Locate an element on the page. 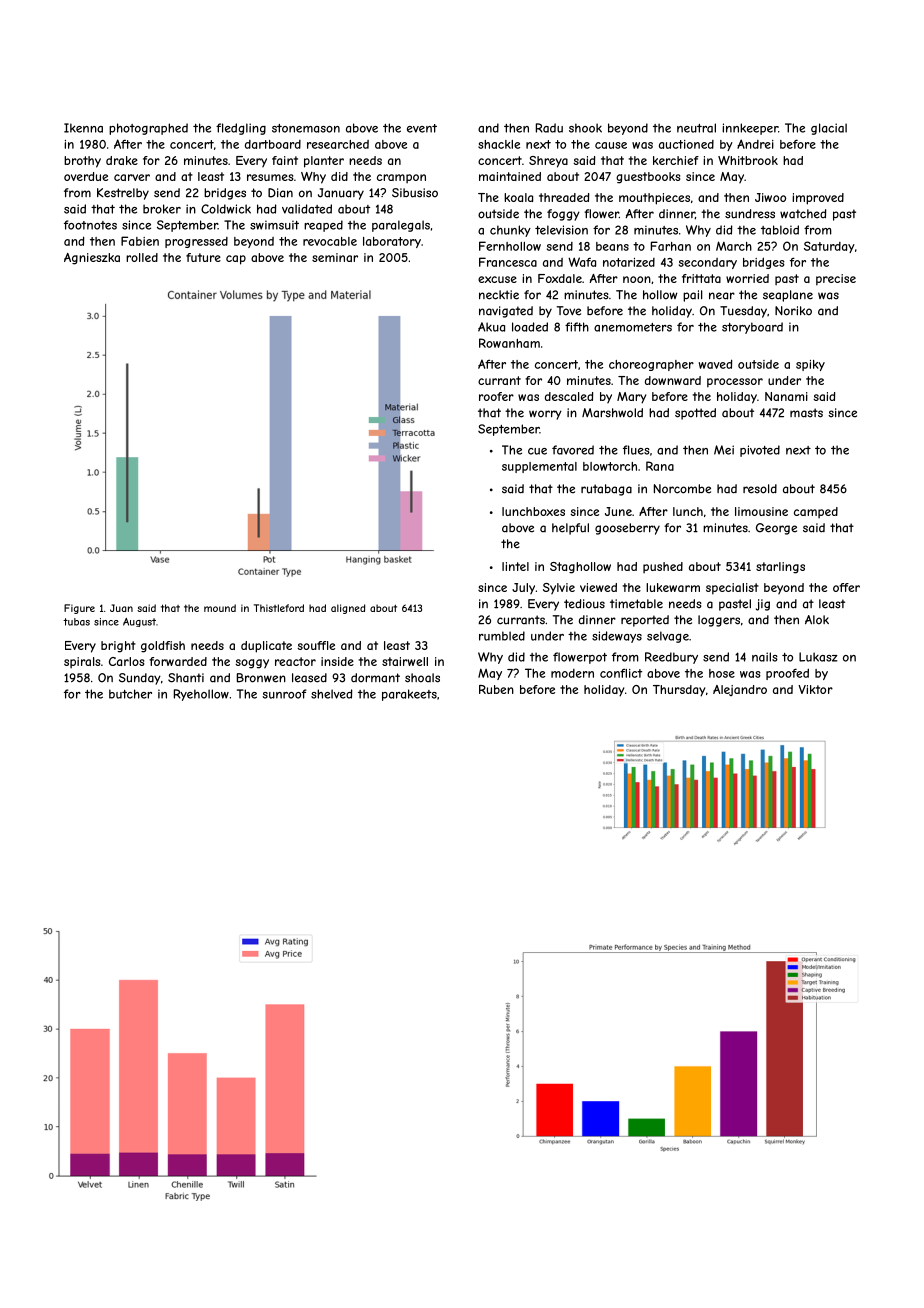 This document has width=924, height=1308. Agnieszka is located at coordinates (92, 259).
